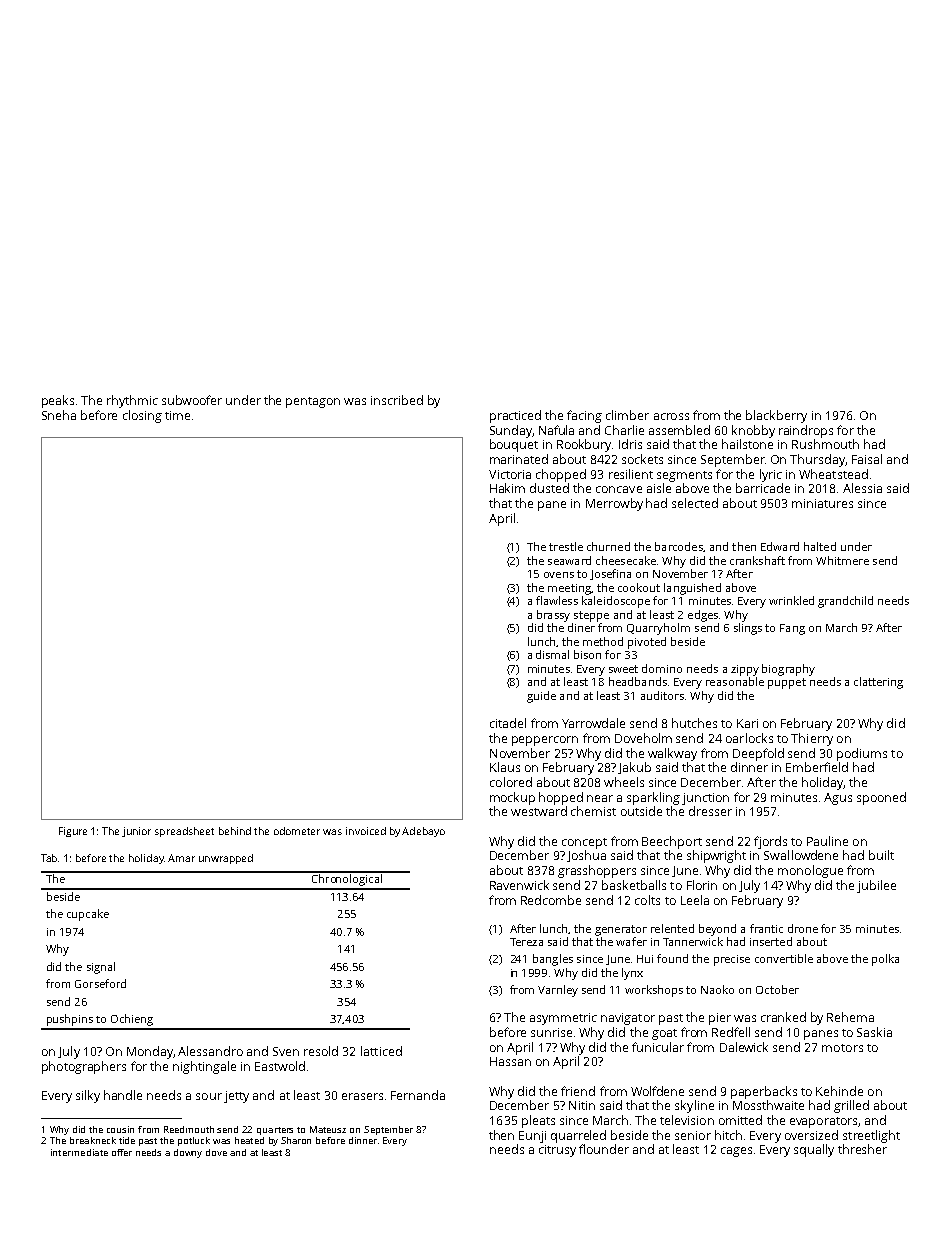 The width and height of the screenshot is (952, 1233). Describe the element at coordinates (73, 832) in the screenshot. I see `Figure` at that location.
